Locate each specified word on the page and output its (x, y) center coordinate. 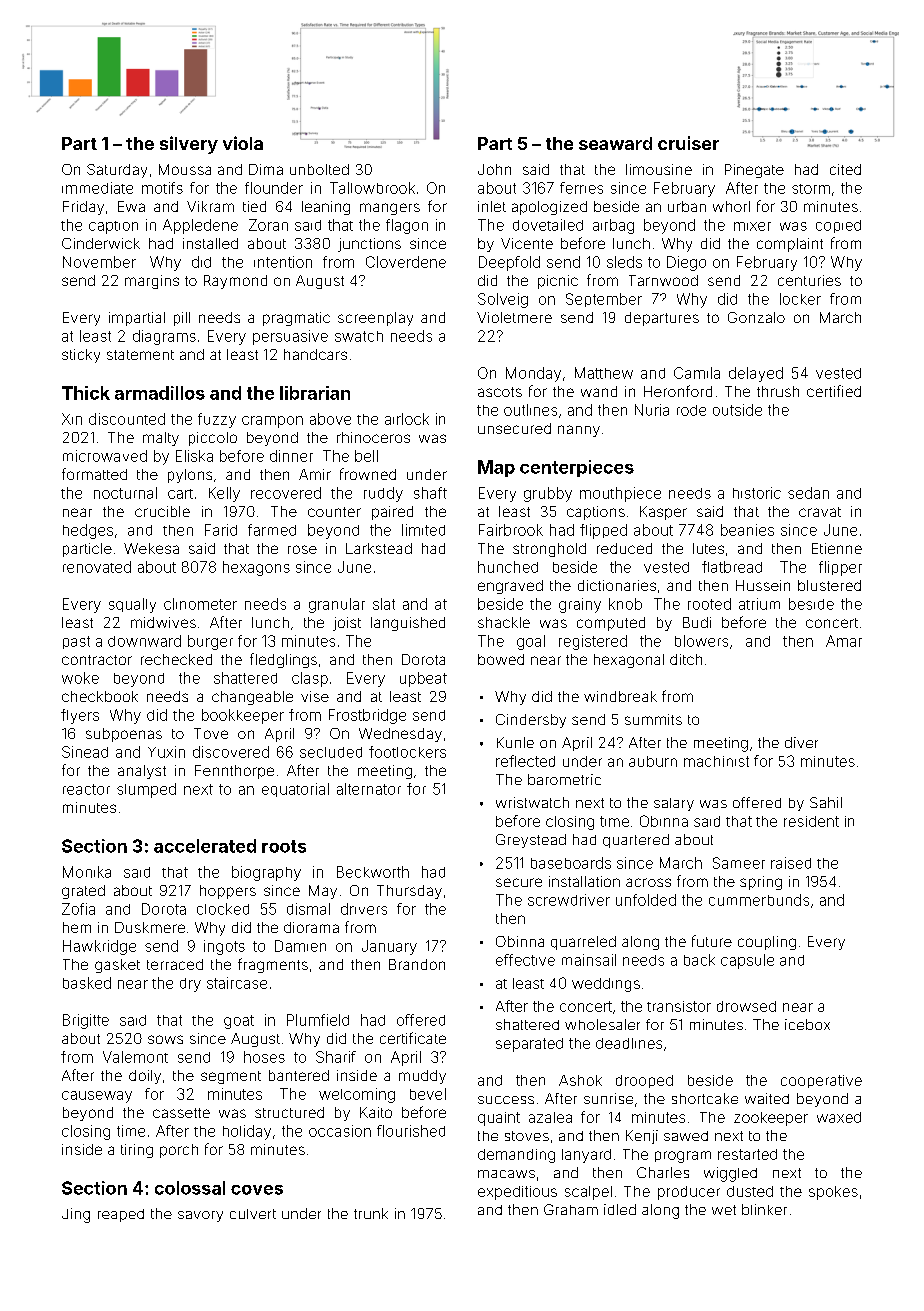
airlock (407, 419)
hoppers (228, 892)
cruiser (688, 143)
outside (737, 410)
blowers (701, 641)
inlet (492, 206)
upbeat (423, 679)
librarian (315, 393)
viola (243, 143)
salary (674, 804)
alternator (369, 789)
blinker (764, 1209)
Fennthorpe (234, 772)
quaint (499, 1119)
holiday (247, 1132)
